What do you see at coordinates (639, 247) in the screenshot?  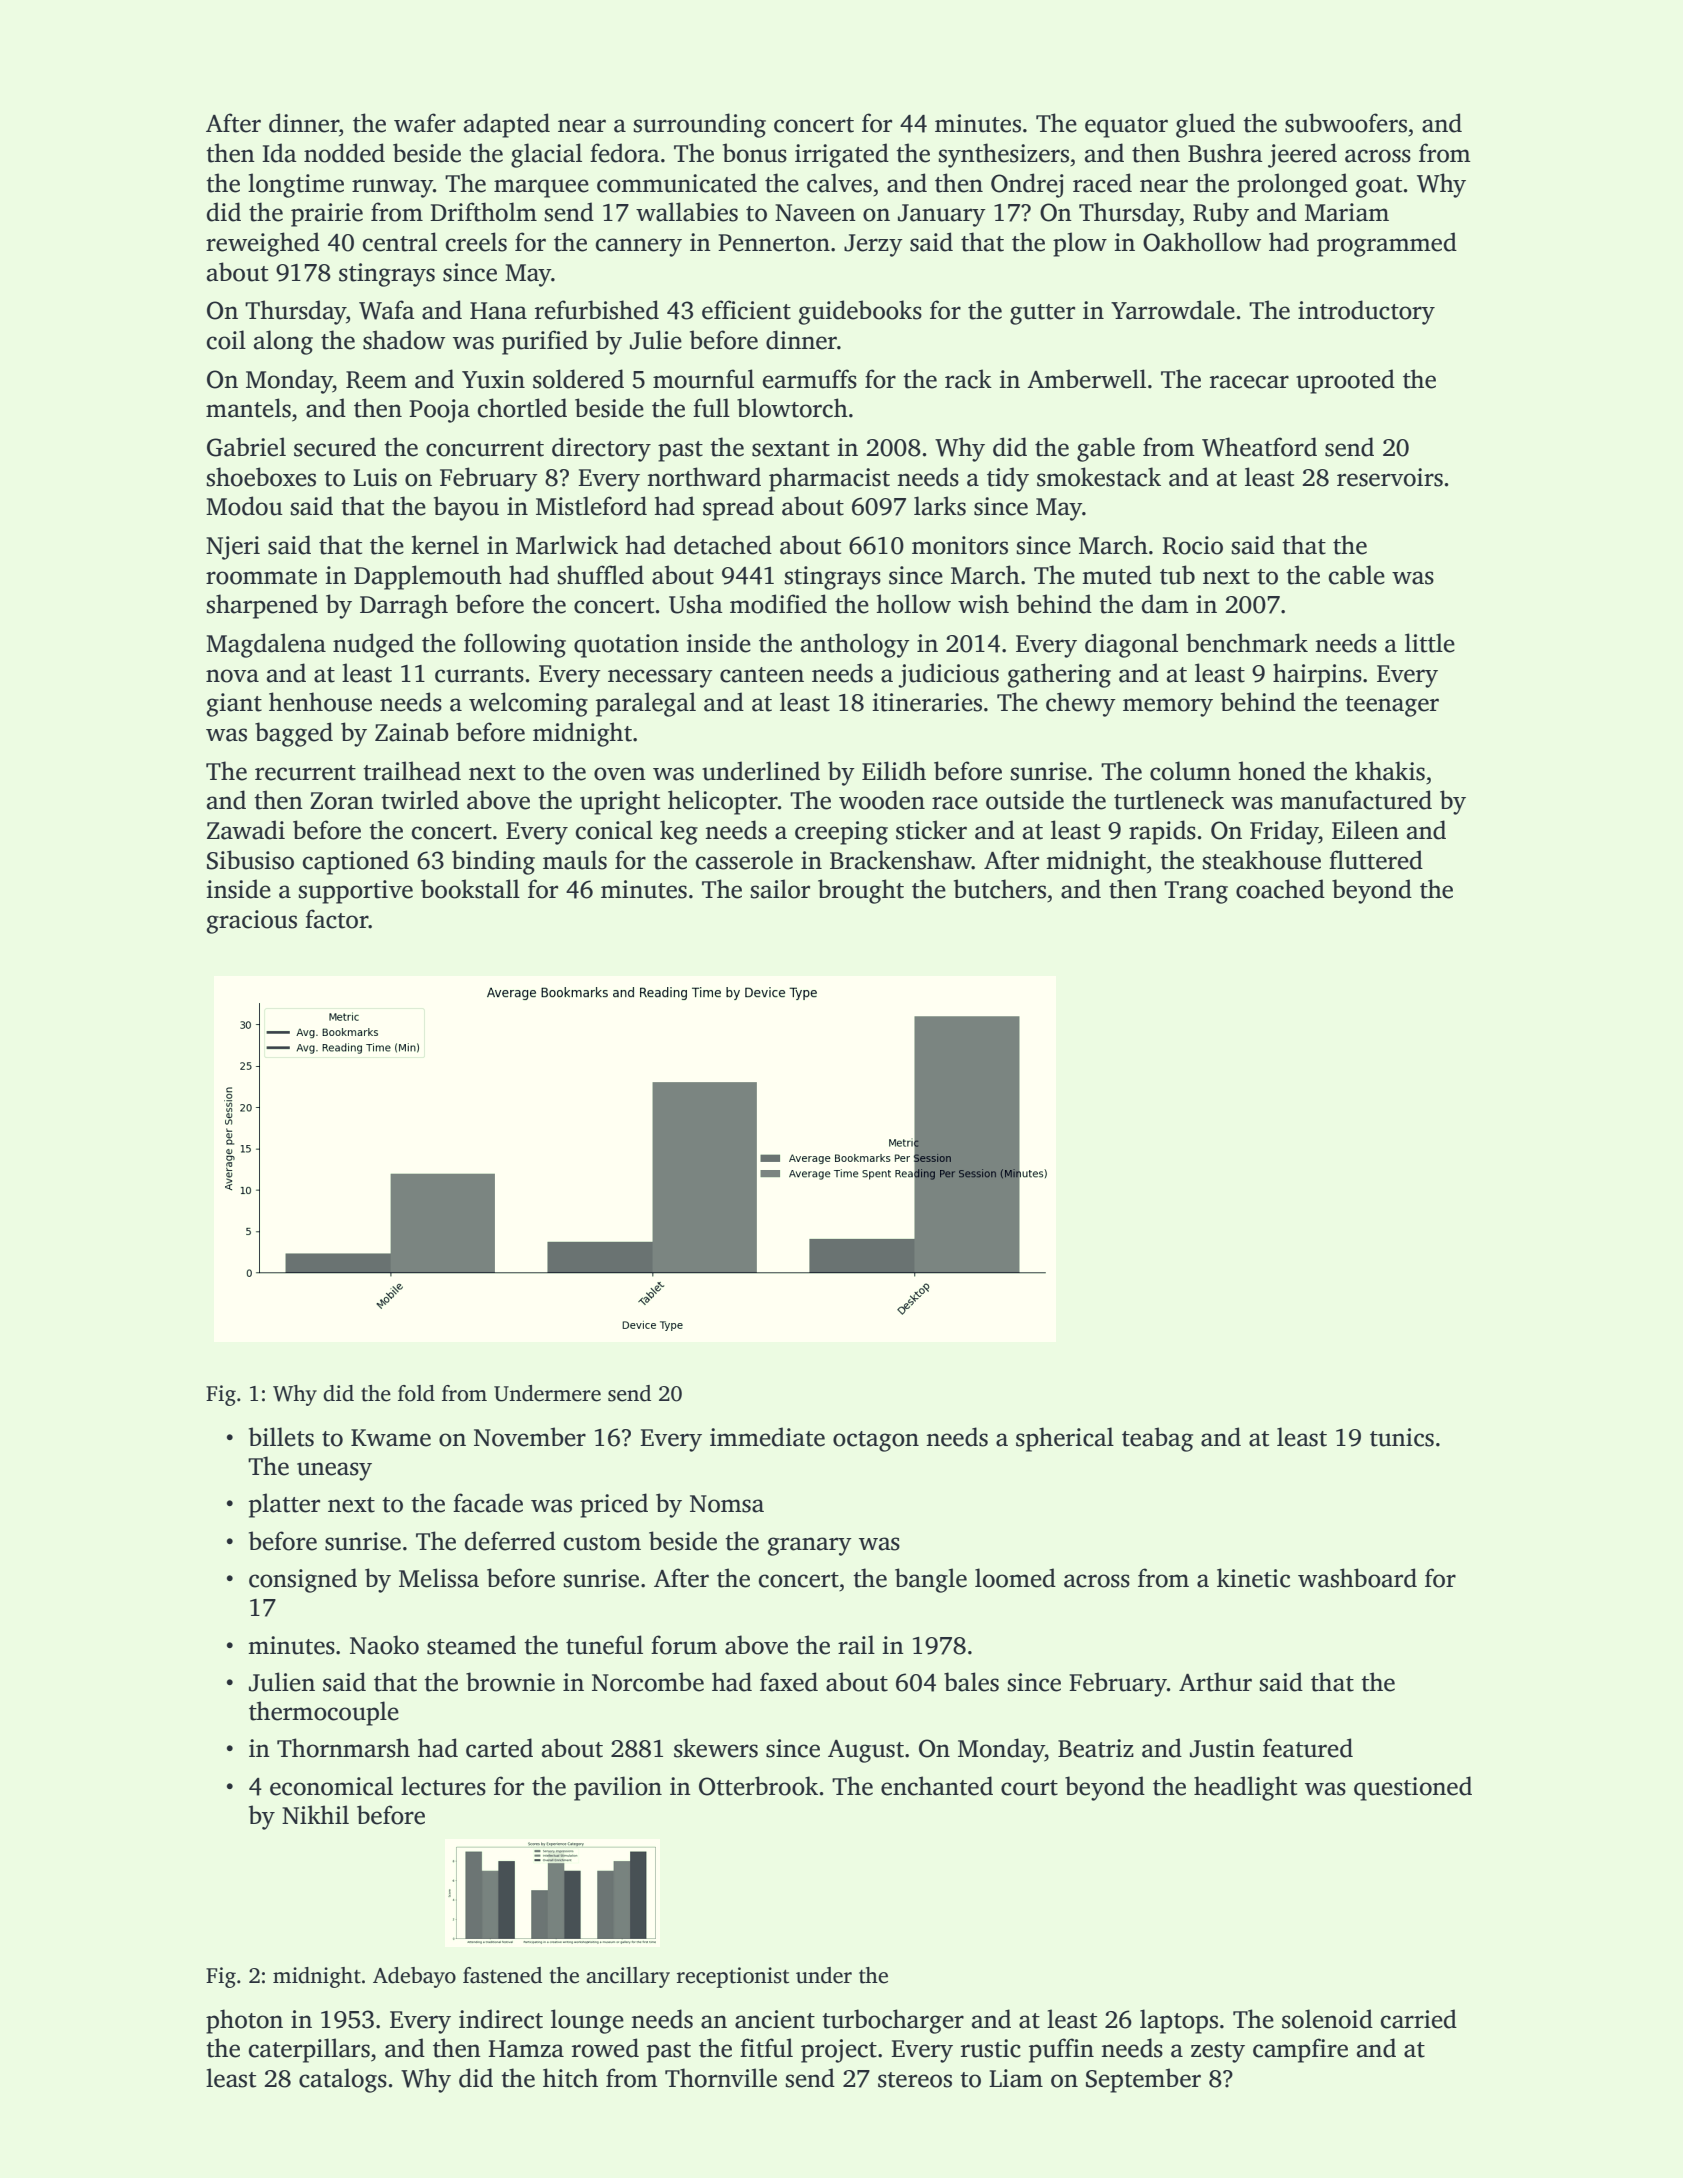 I see `cannery` at bounding box center [639, 247].
